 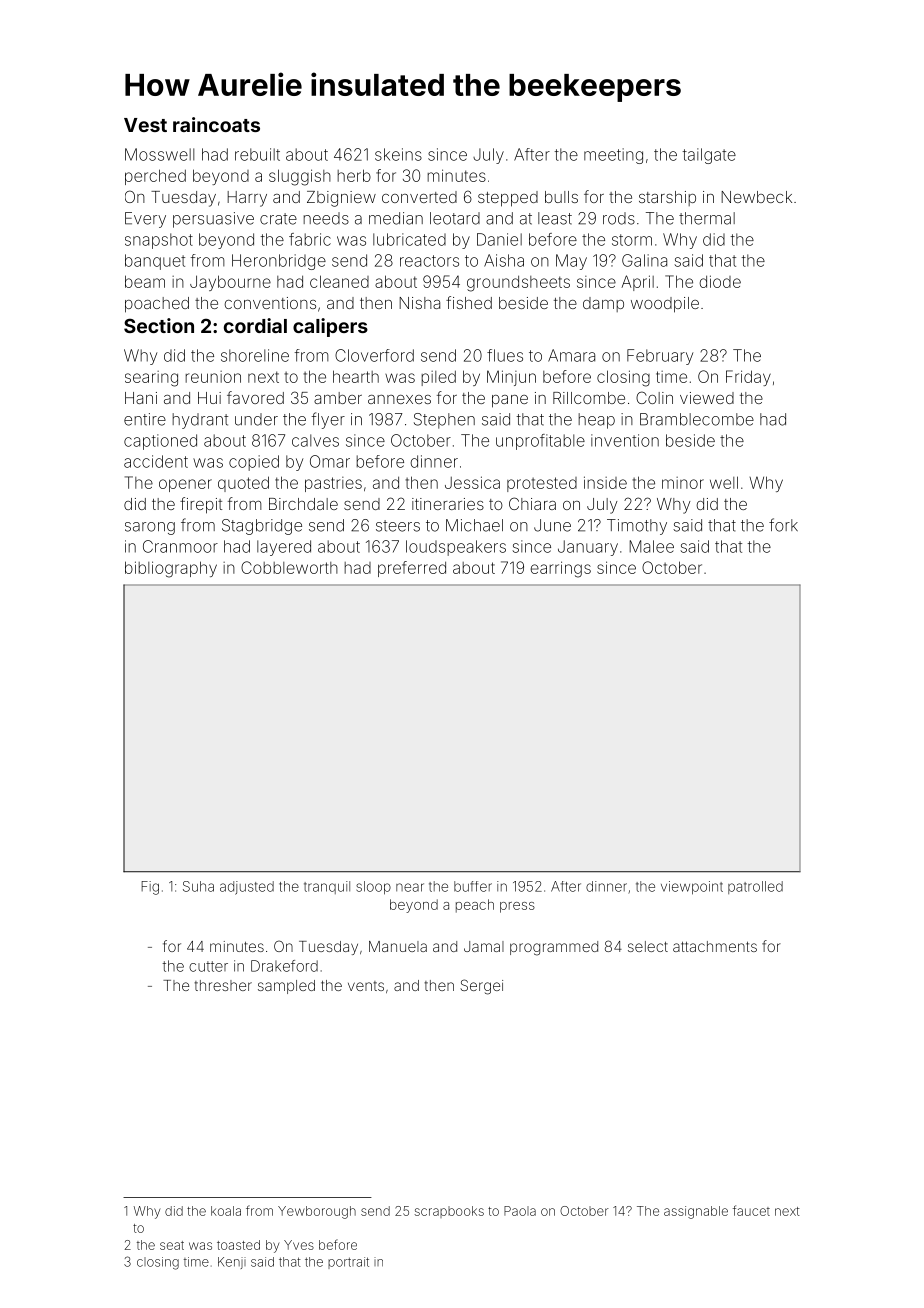 I want to click on koala, so click(x=226, y=1211).
